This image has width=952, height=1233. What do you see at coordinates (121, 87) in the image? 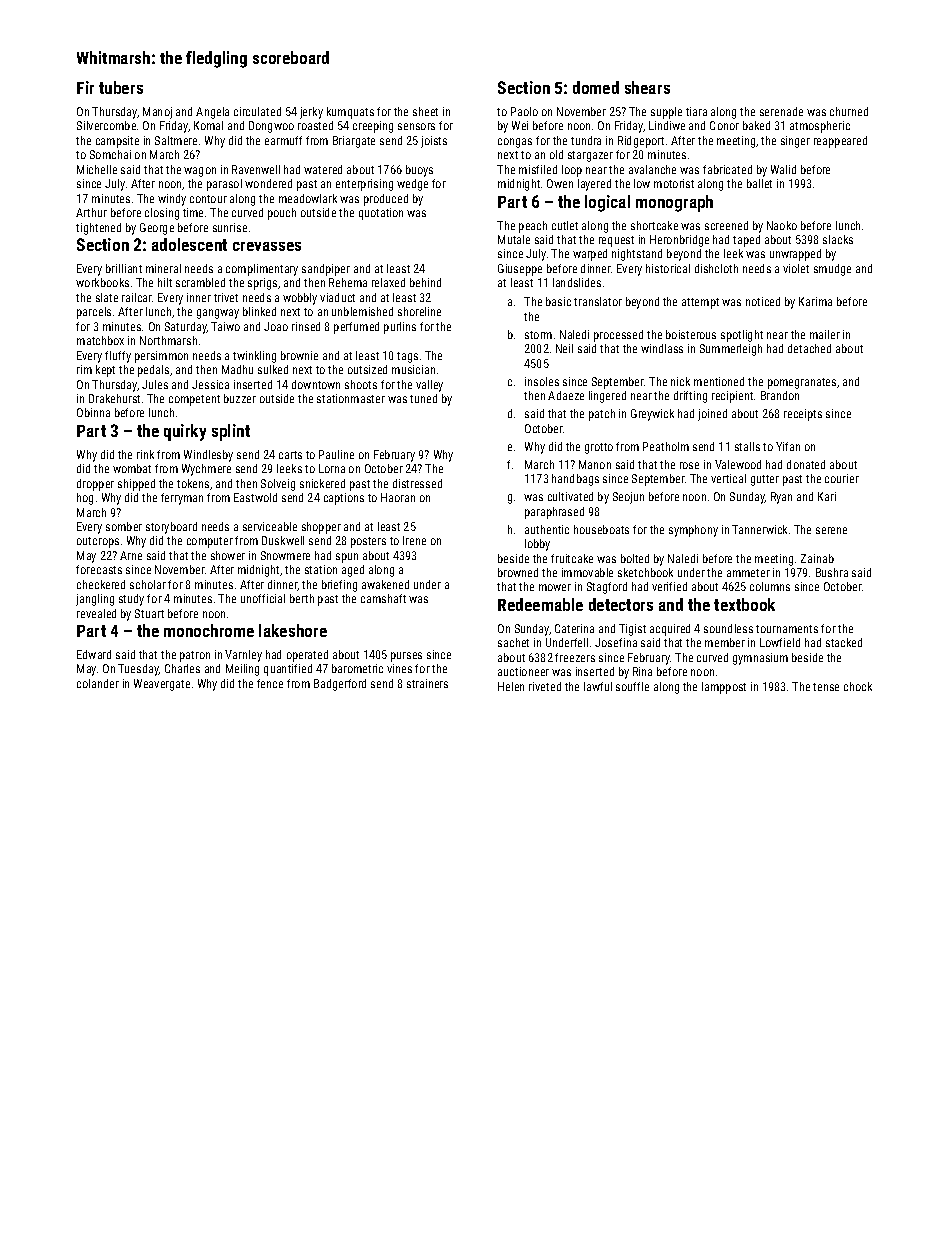
I see `tubers` at bounding box center [121, 87].
